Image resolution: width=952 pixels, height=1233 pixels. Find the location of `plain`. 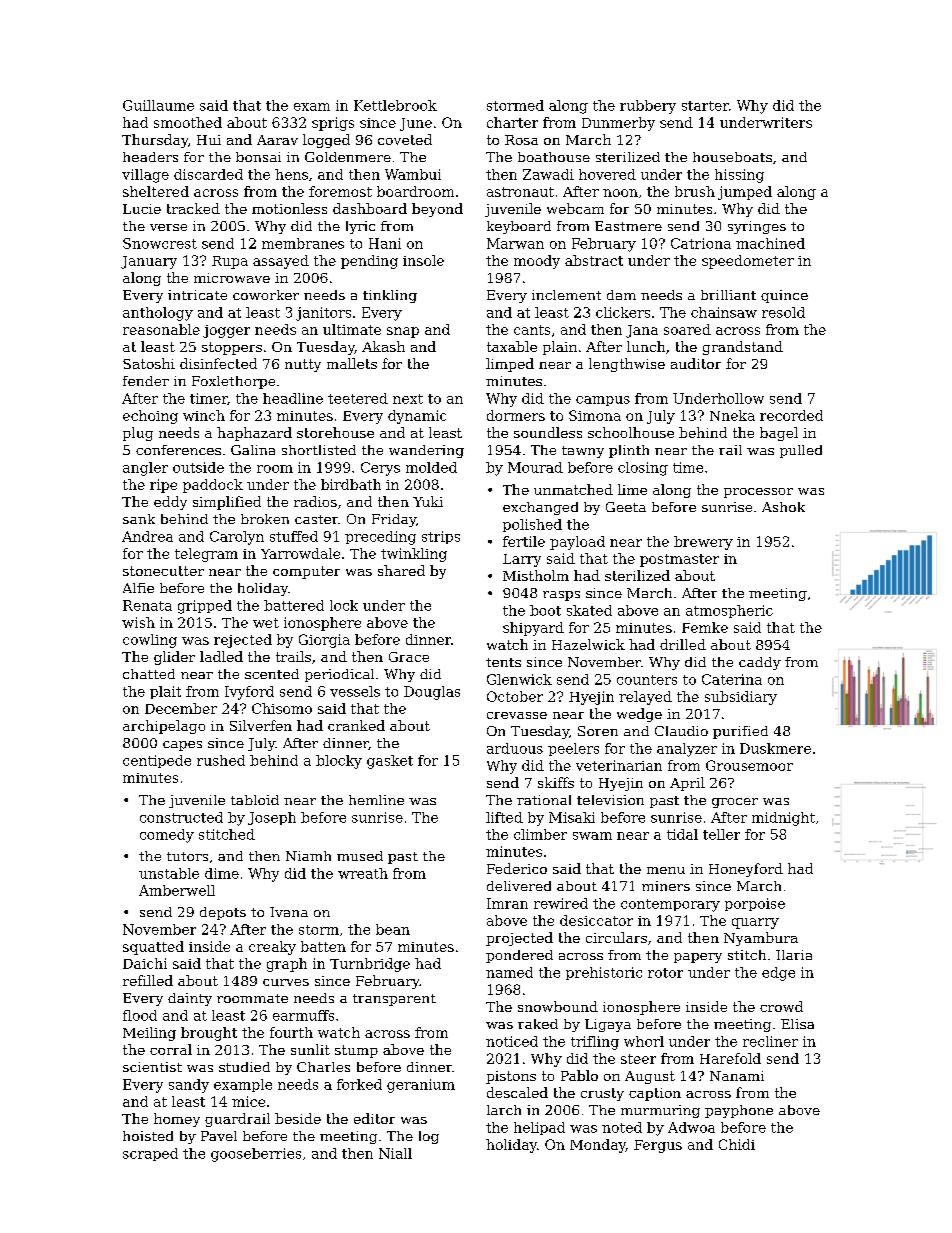

plain is located at coordinates (560, 348).
